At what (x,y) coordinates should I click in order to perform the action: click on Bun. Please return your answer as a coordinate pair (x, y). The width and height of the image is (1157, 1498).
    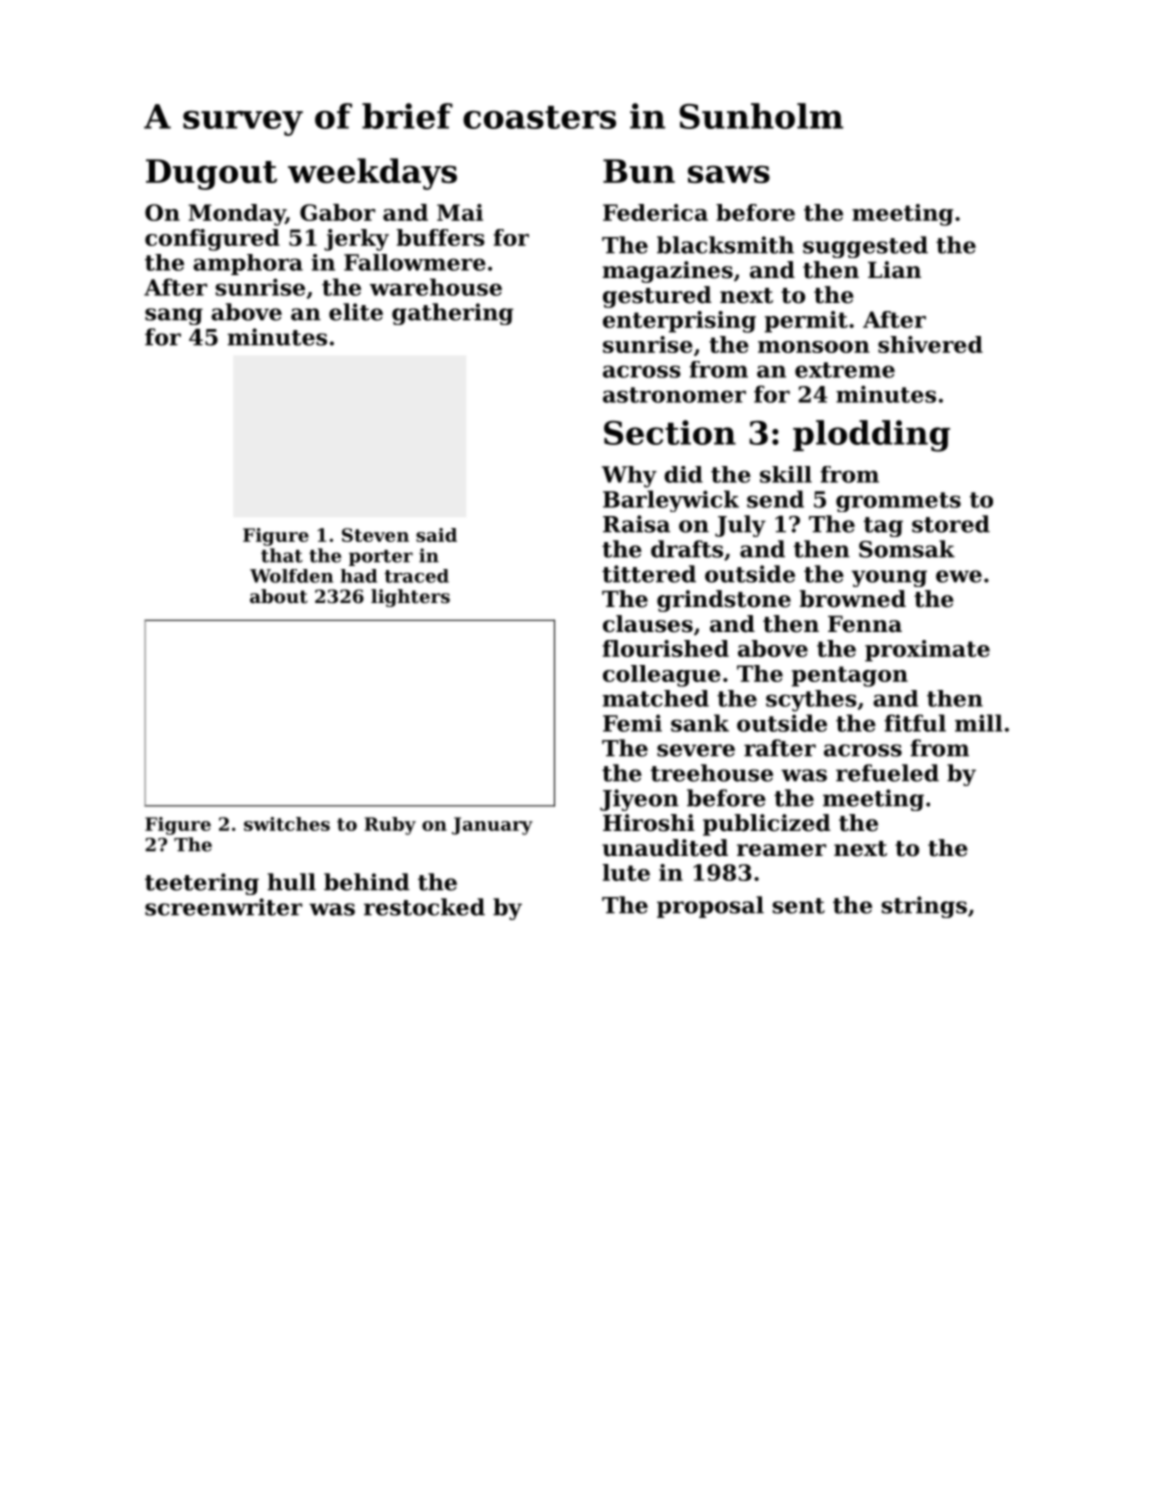
    Looking at the image, I should click on (639, 171).
